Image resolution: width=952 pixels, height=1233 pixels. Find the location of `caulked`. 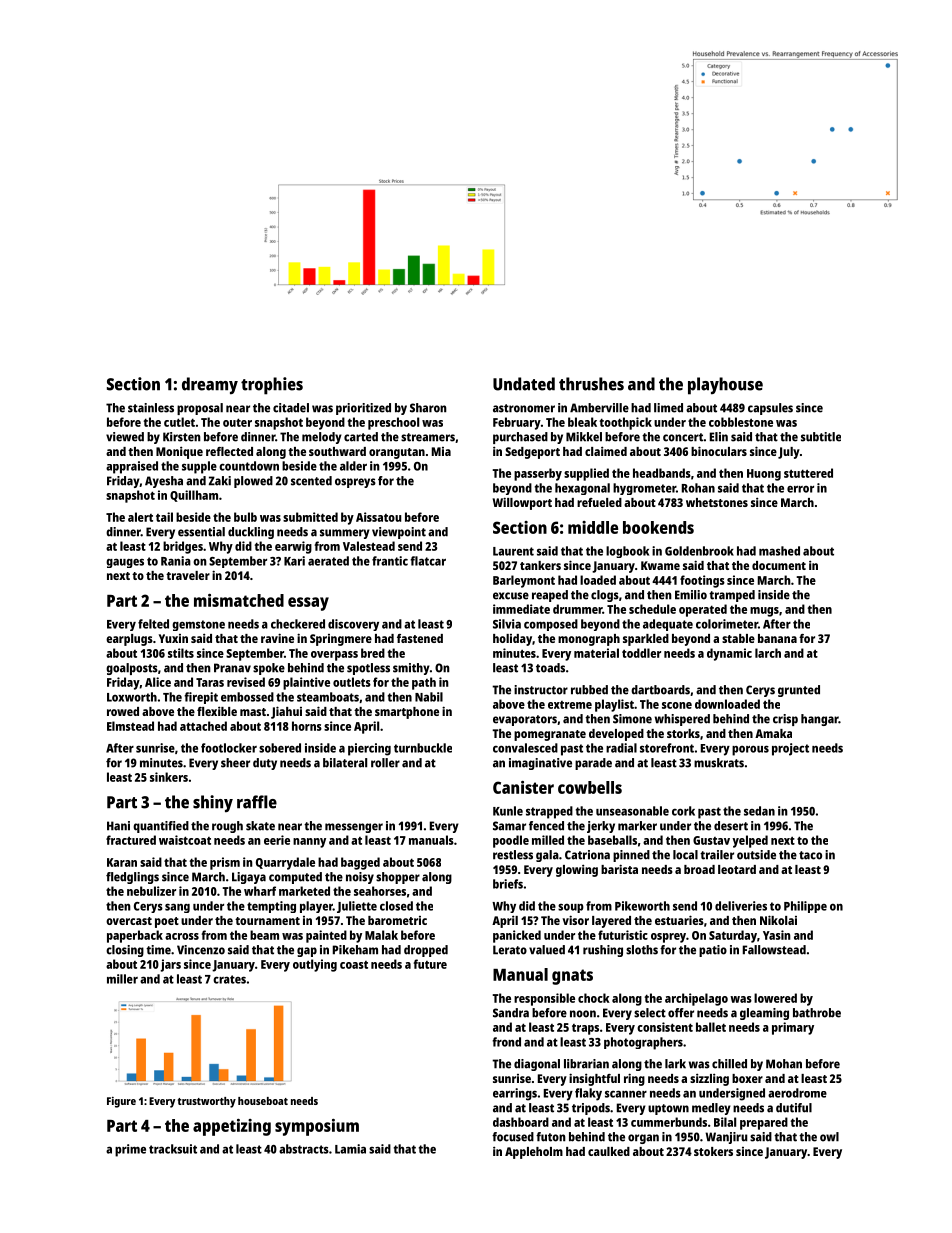

caulked is located at coordinates (609, 1151).
